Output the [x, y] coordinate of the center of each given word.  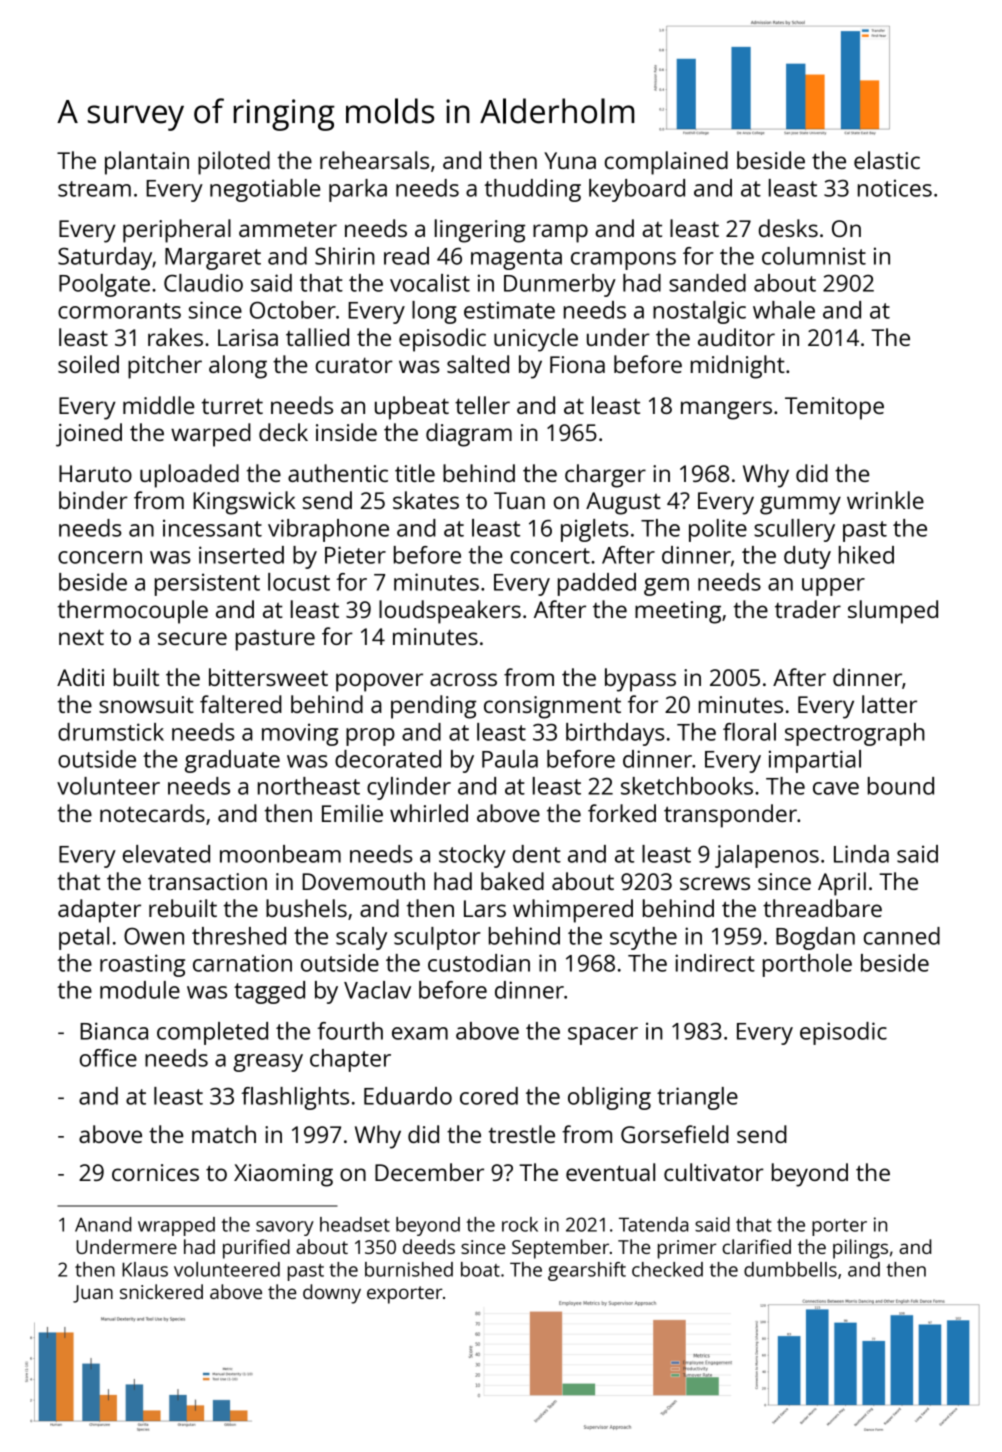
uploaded [189, 476]
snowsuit [146, 704]
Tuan [519, 500]
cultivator [714, 1172]
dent [537, 854]
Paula [510, 759]
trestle [522, 1134]
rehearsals [374, 160]
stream [94, 189]
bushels [306, 908]
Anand [103, 1224]
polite [718, 530]
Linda [861, 854]
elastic [887, 160]
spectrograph [855, 734]
